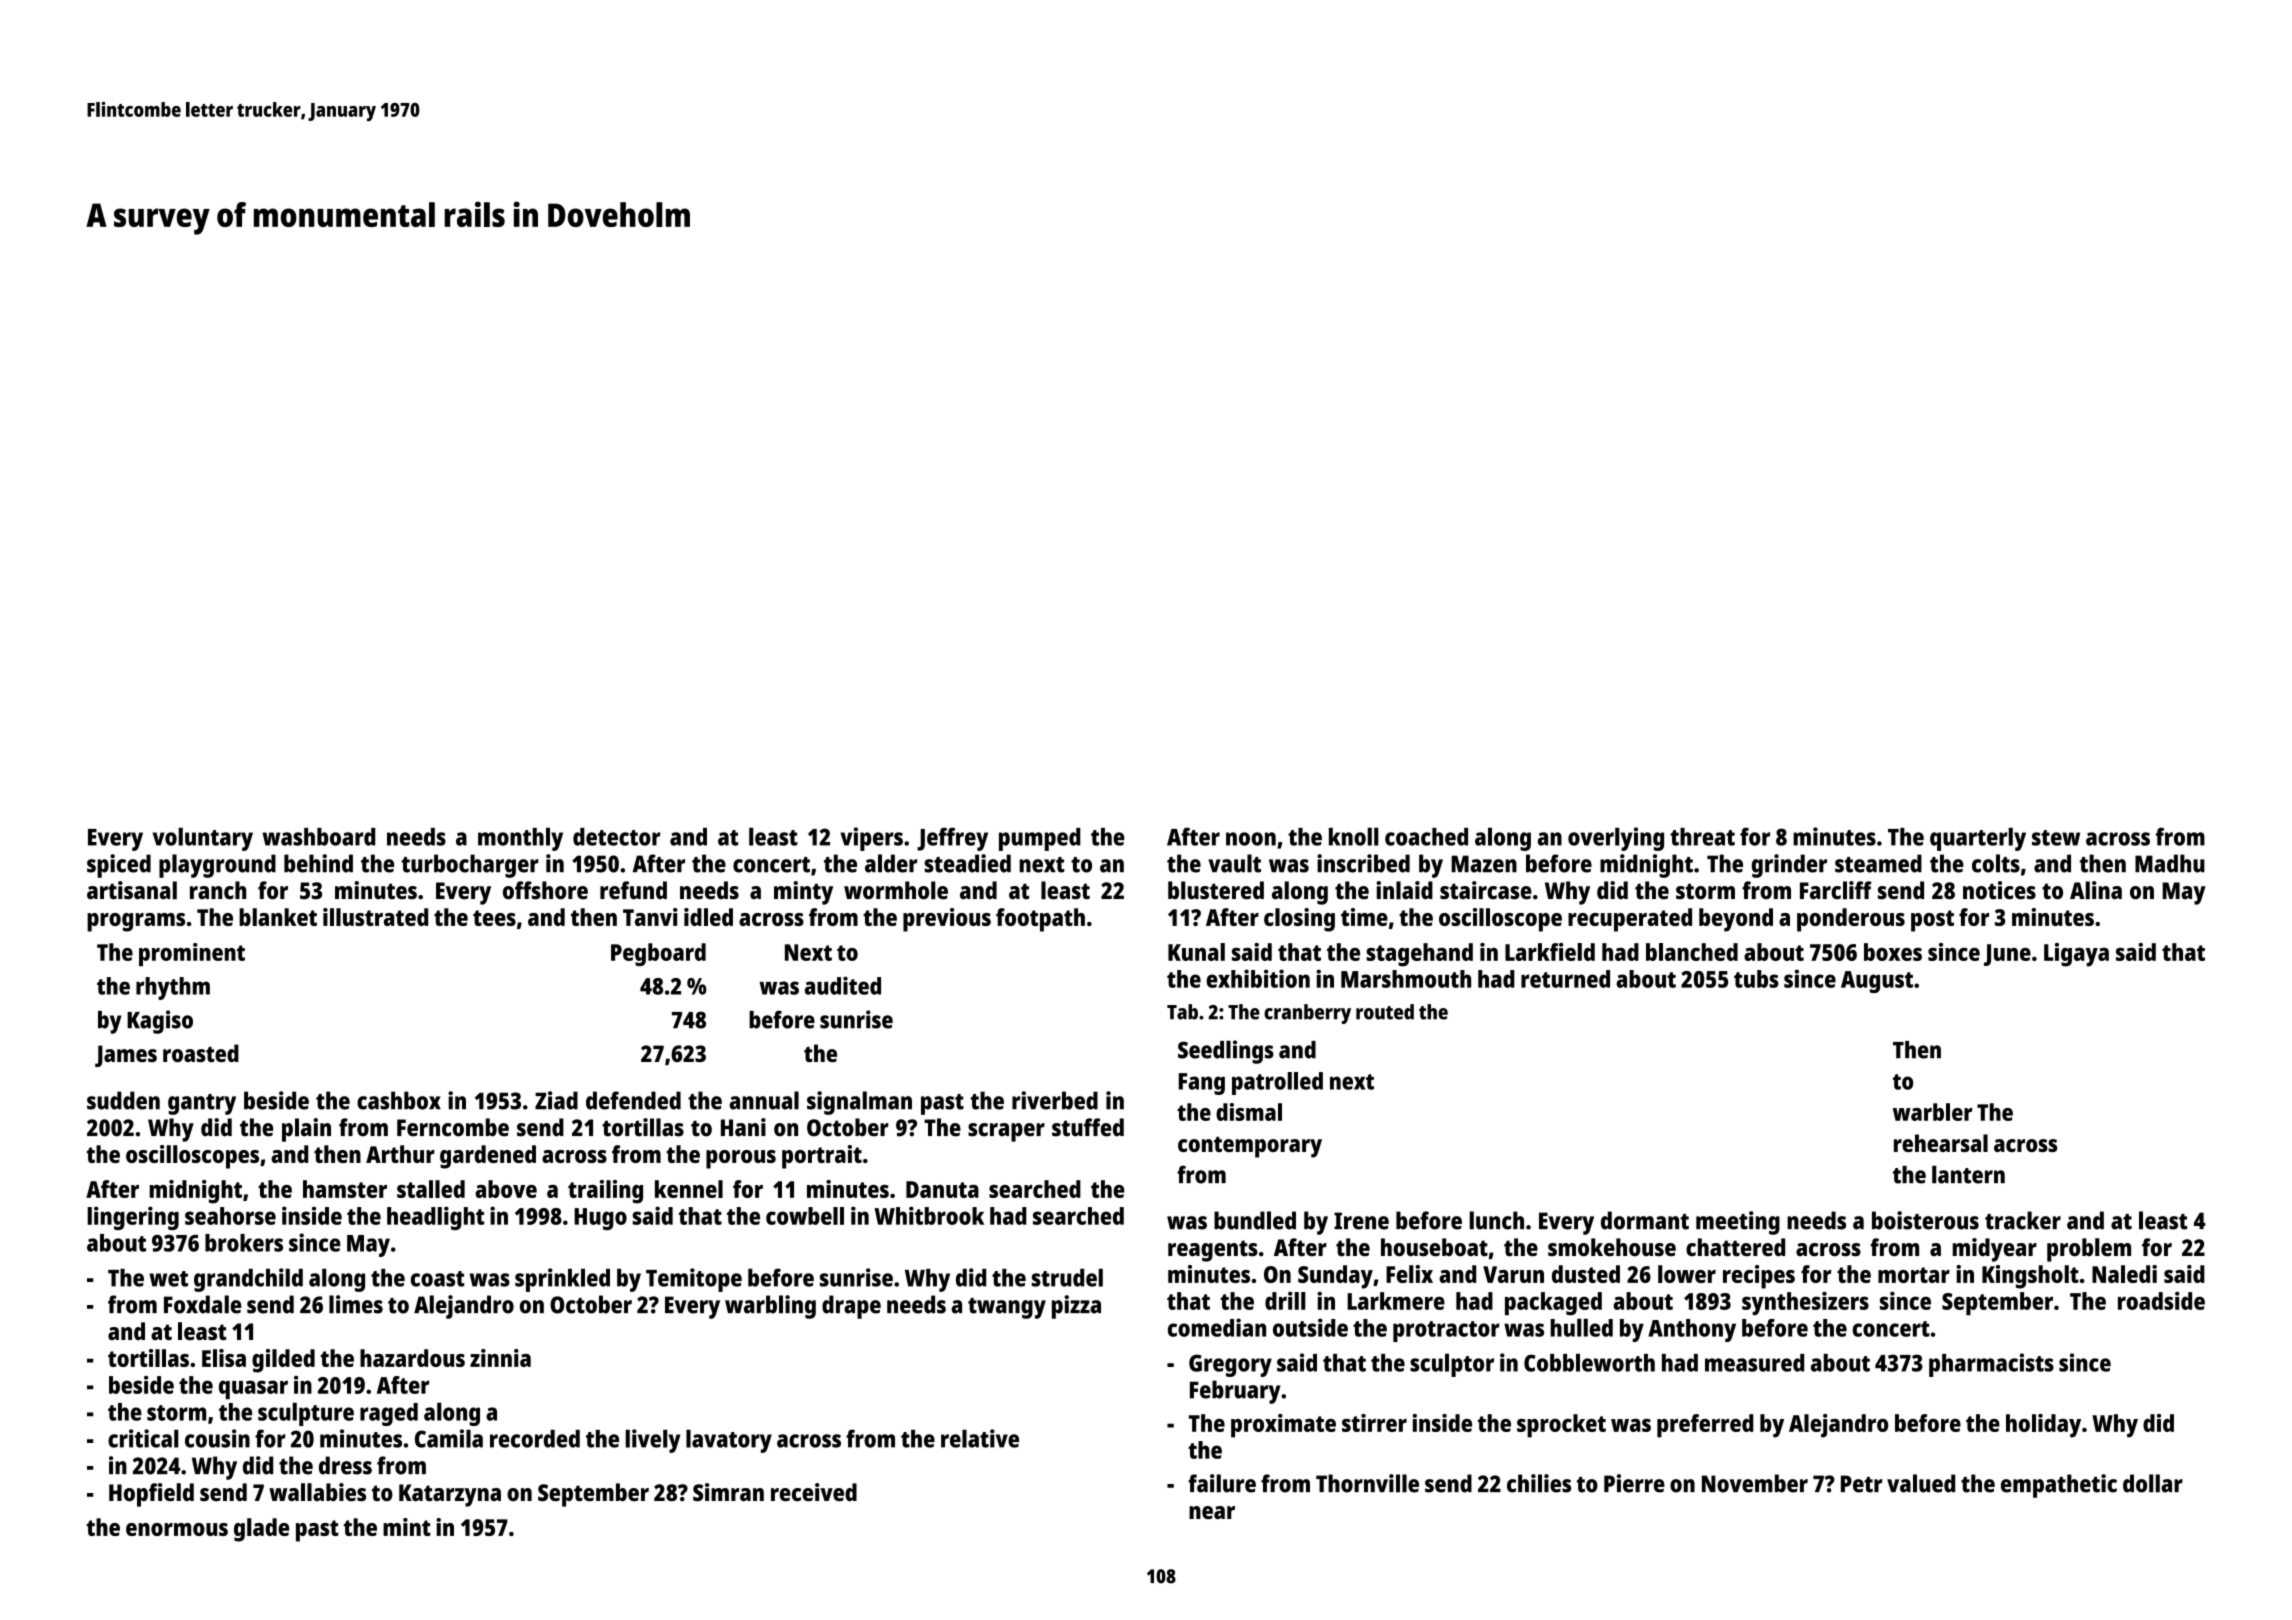 The image size is (2292, 1620). Describe the element at coordinates (1978, 839) in the document. I see `quarterly` at that location.
